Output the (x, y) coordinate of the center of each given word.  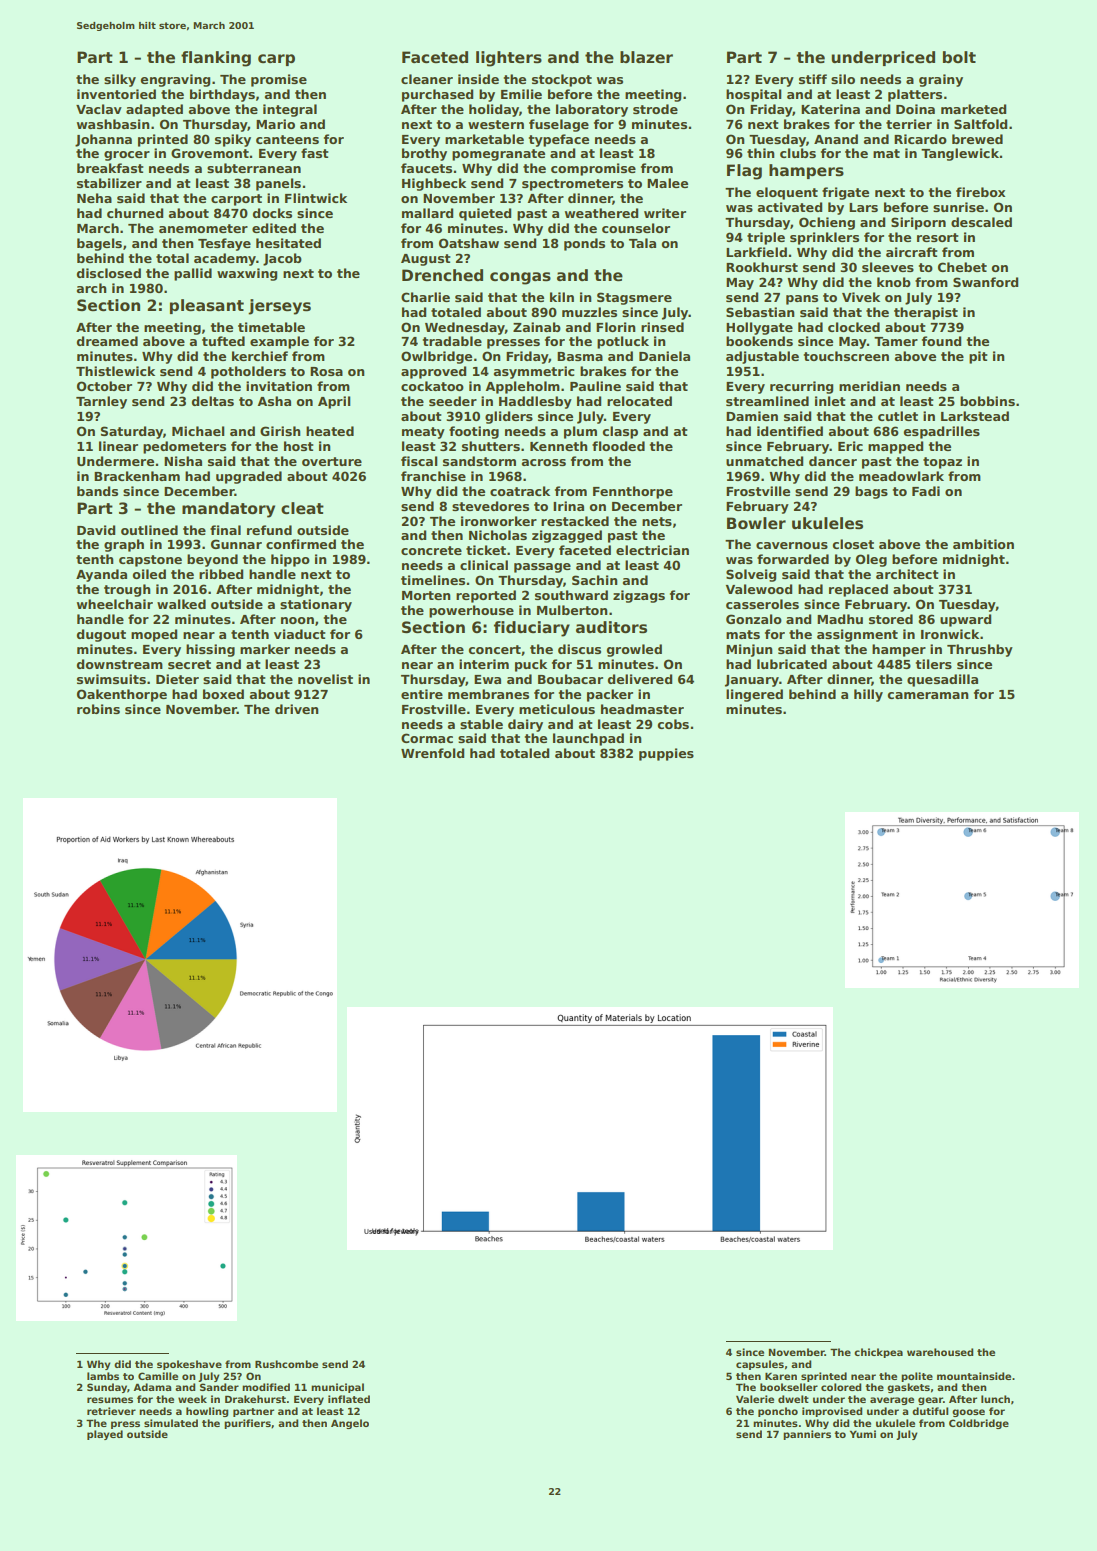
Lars (863, 207)
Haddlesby (535, 402)
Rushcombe (286, 1364)
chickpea (878, 1353)
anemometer (203, 228)
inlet (830, 401)
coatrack (520, 491)
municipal (337, 1388)
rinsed (662, 327)
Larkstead (975, 416)
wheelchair (115, 604)
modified (266, 1387)
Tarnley (101, 402)
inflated (349, 1399)
